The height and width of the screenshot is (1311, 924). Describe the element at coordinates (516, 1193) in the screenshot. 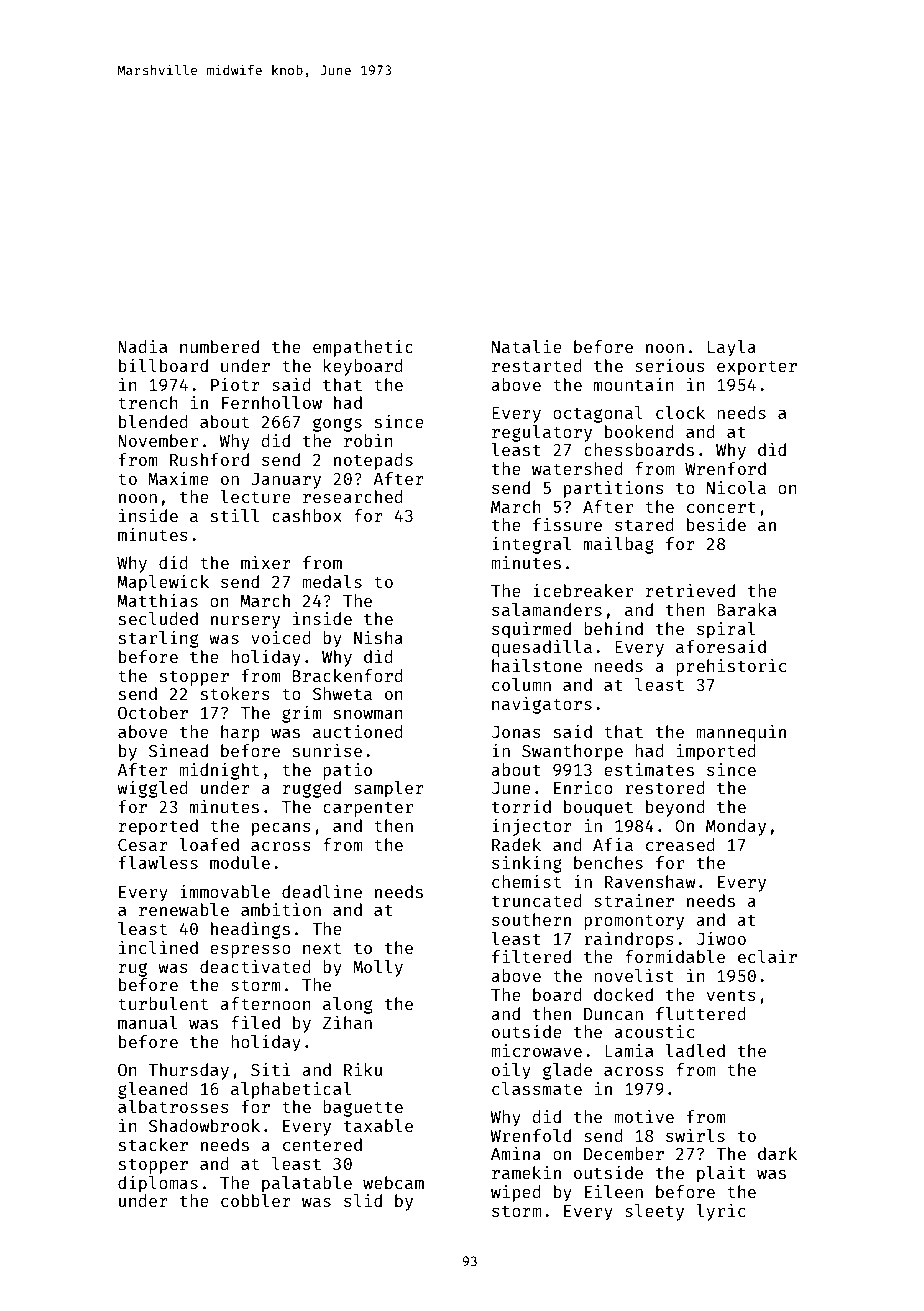

I see `wiped` at that location.
